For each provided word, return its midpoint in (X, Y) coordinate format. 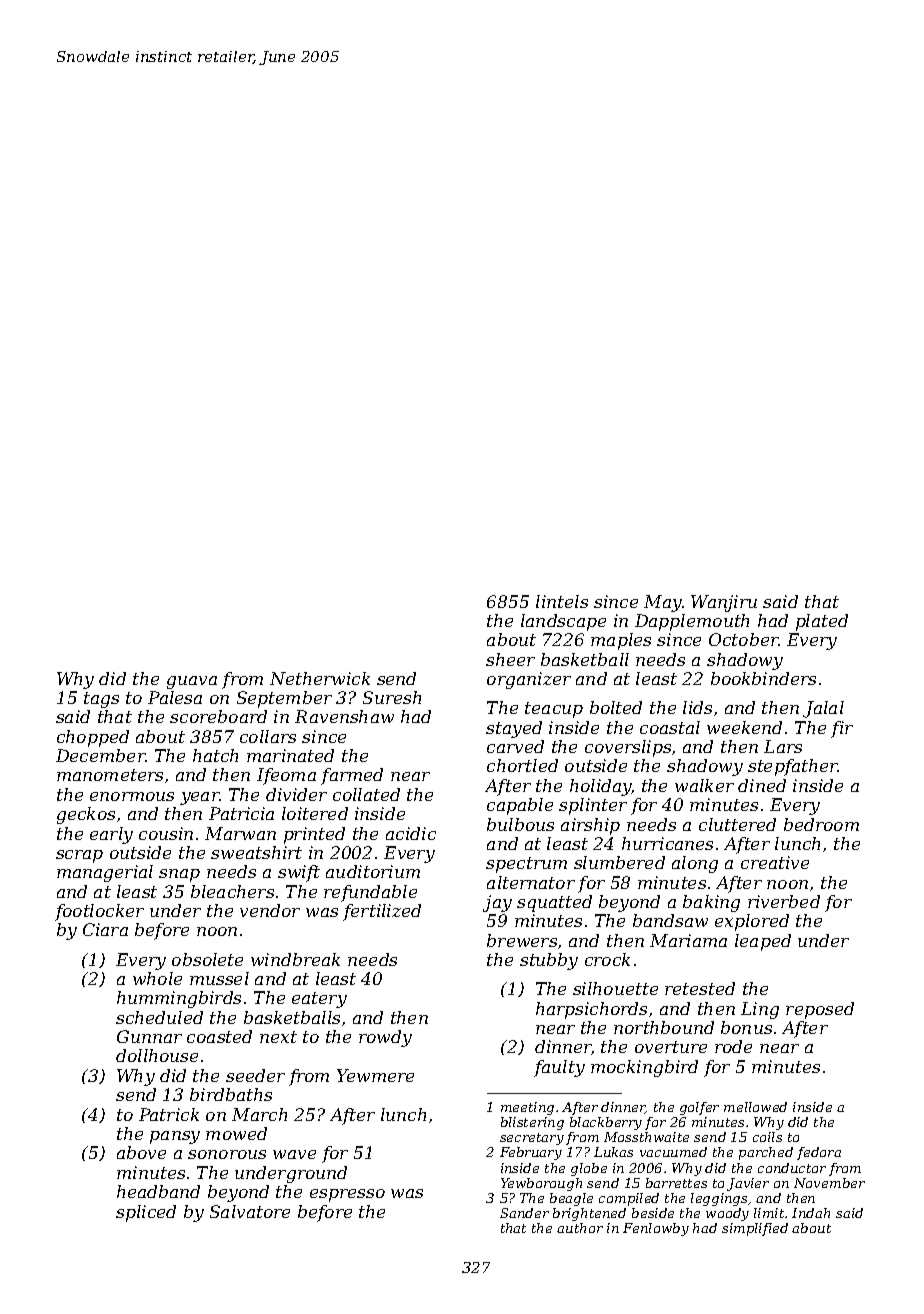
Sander (524, 1213)
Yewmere (375, 1075)
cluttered (737, 824)
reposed (820, 1010)
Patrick (169, 1114)
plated (822, 622)
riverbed (784, 901)
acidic (411, 833)
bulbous (520, 824)
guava (192, 682)
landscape (563, 622)
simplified (755, 1229)
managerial (105, 873)
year (200, 798)
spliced (146, 1213)
